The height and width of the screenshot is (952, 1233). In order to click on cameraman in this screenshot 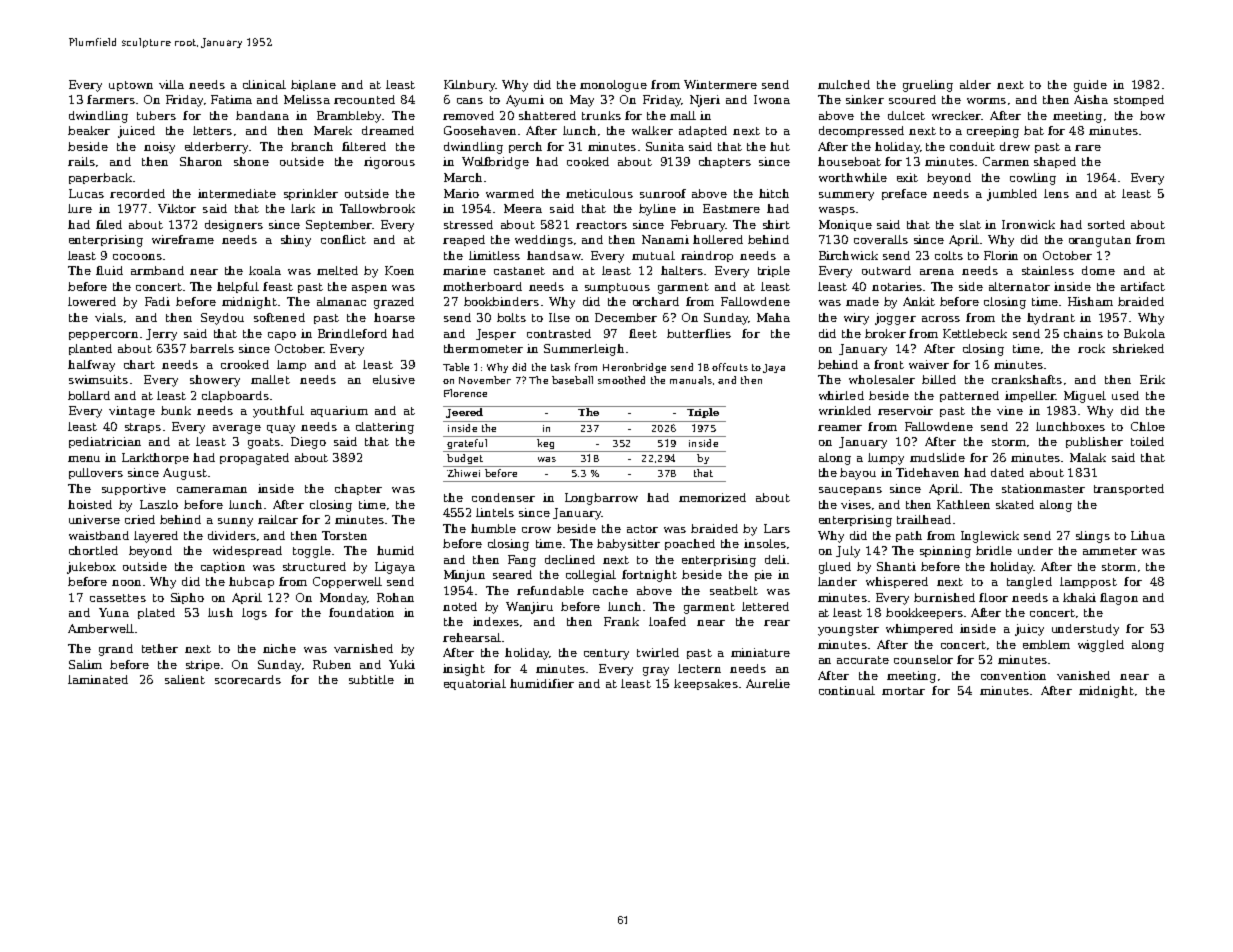, I will do `click(212, 490)`.
